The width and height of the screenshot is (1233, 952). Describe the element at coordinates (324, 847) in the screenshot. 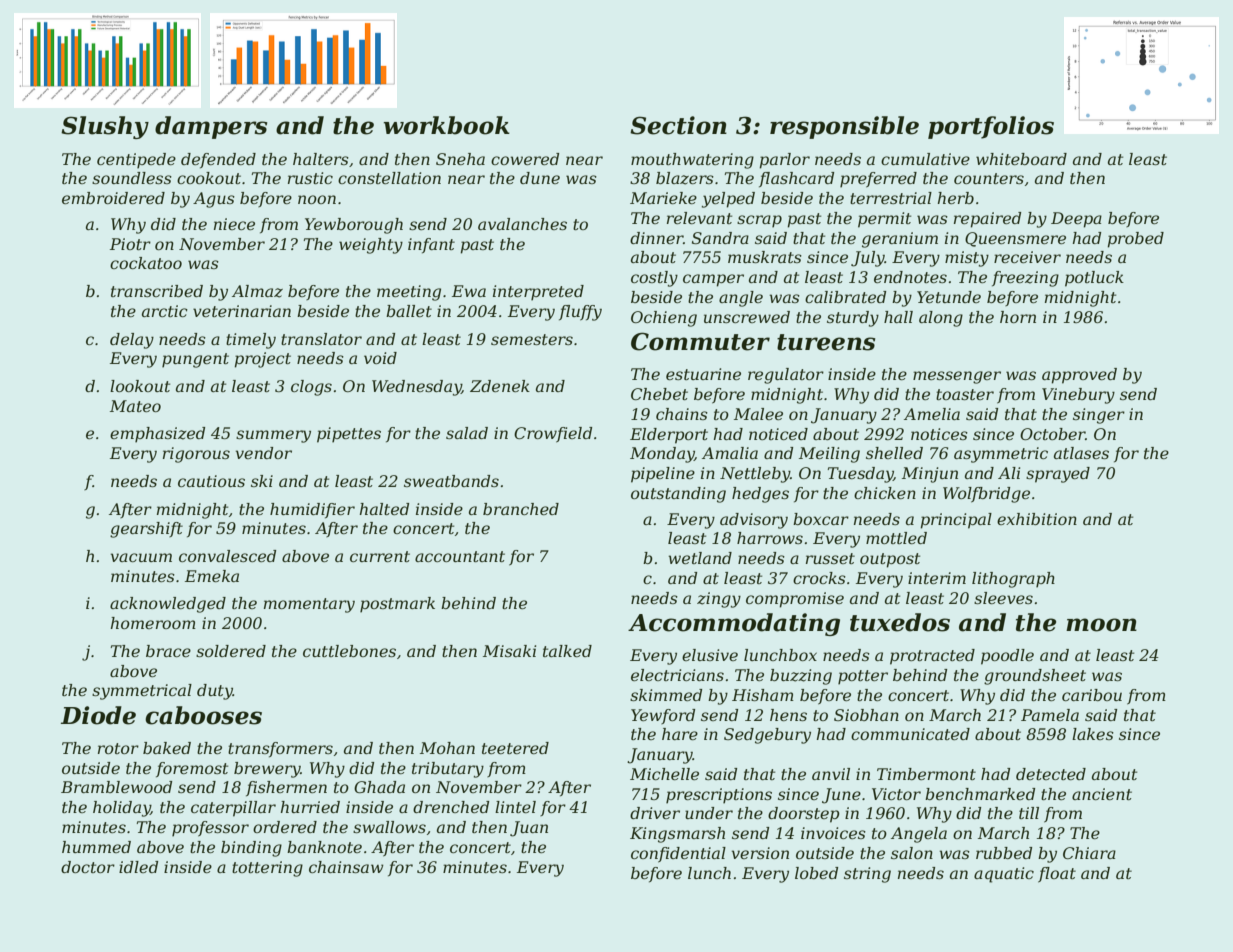

I see `banknote` at that location.
